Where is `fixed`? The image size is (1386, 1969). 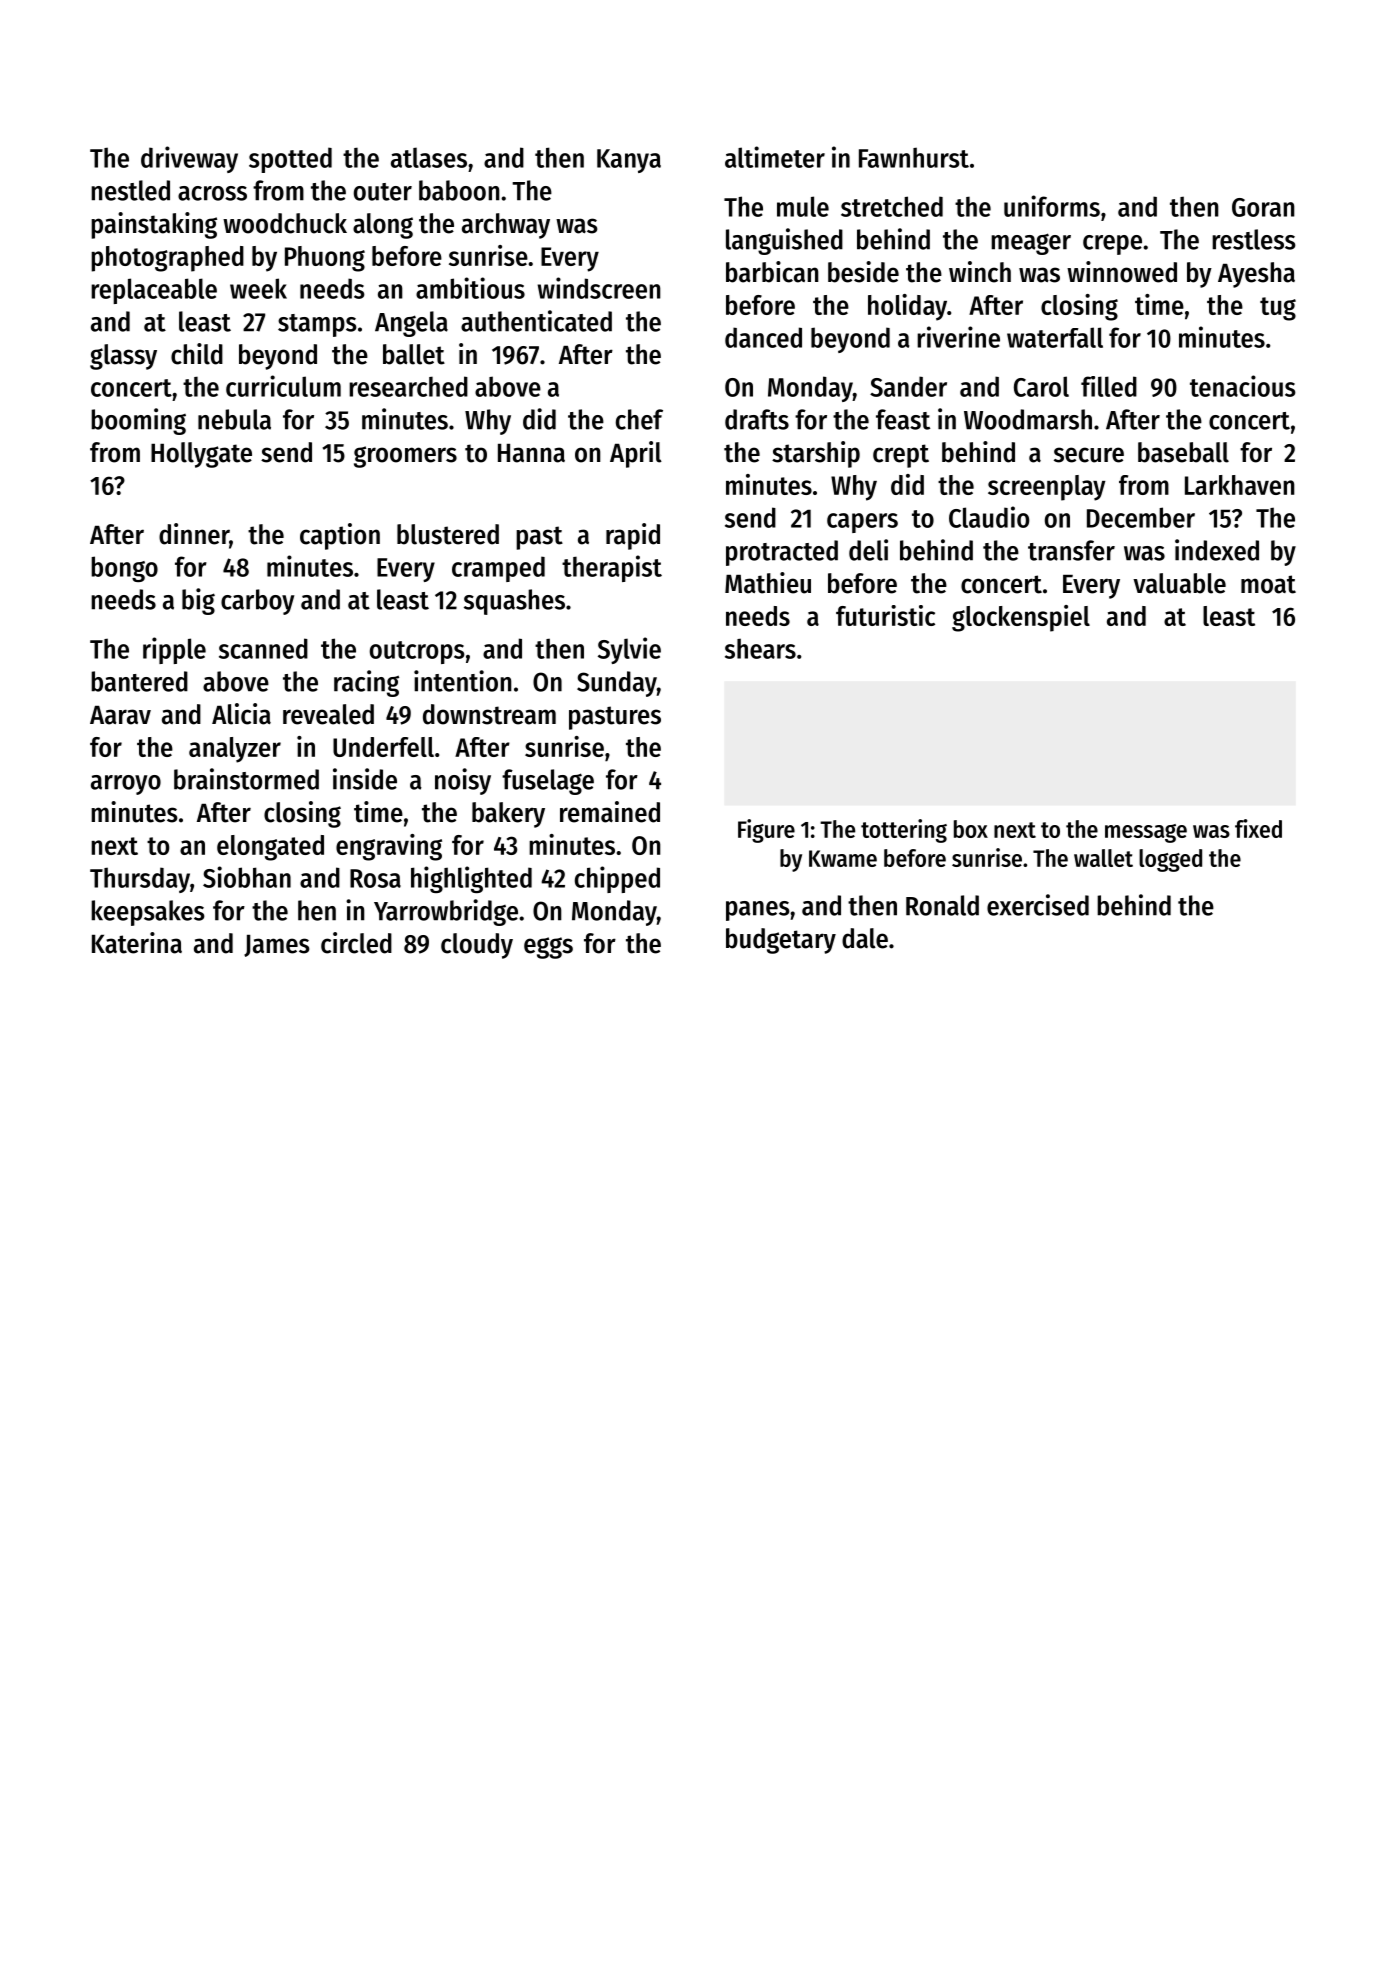 fixed is located at coordinates (1258, 828).
